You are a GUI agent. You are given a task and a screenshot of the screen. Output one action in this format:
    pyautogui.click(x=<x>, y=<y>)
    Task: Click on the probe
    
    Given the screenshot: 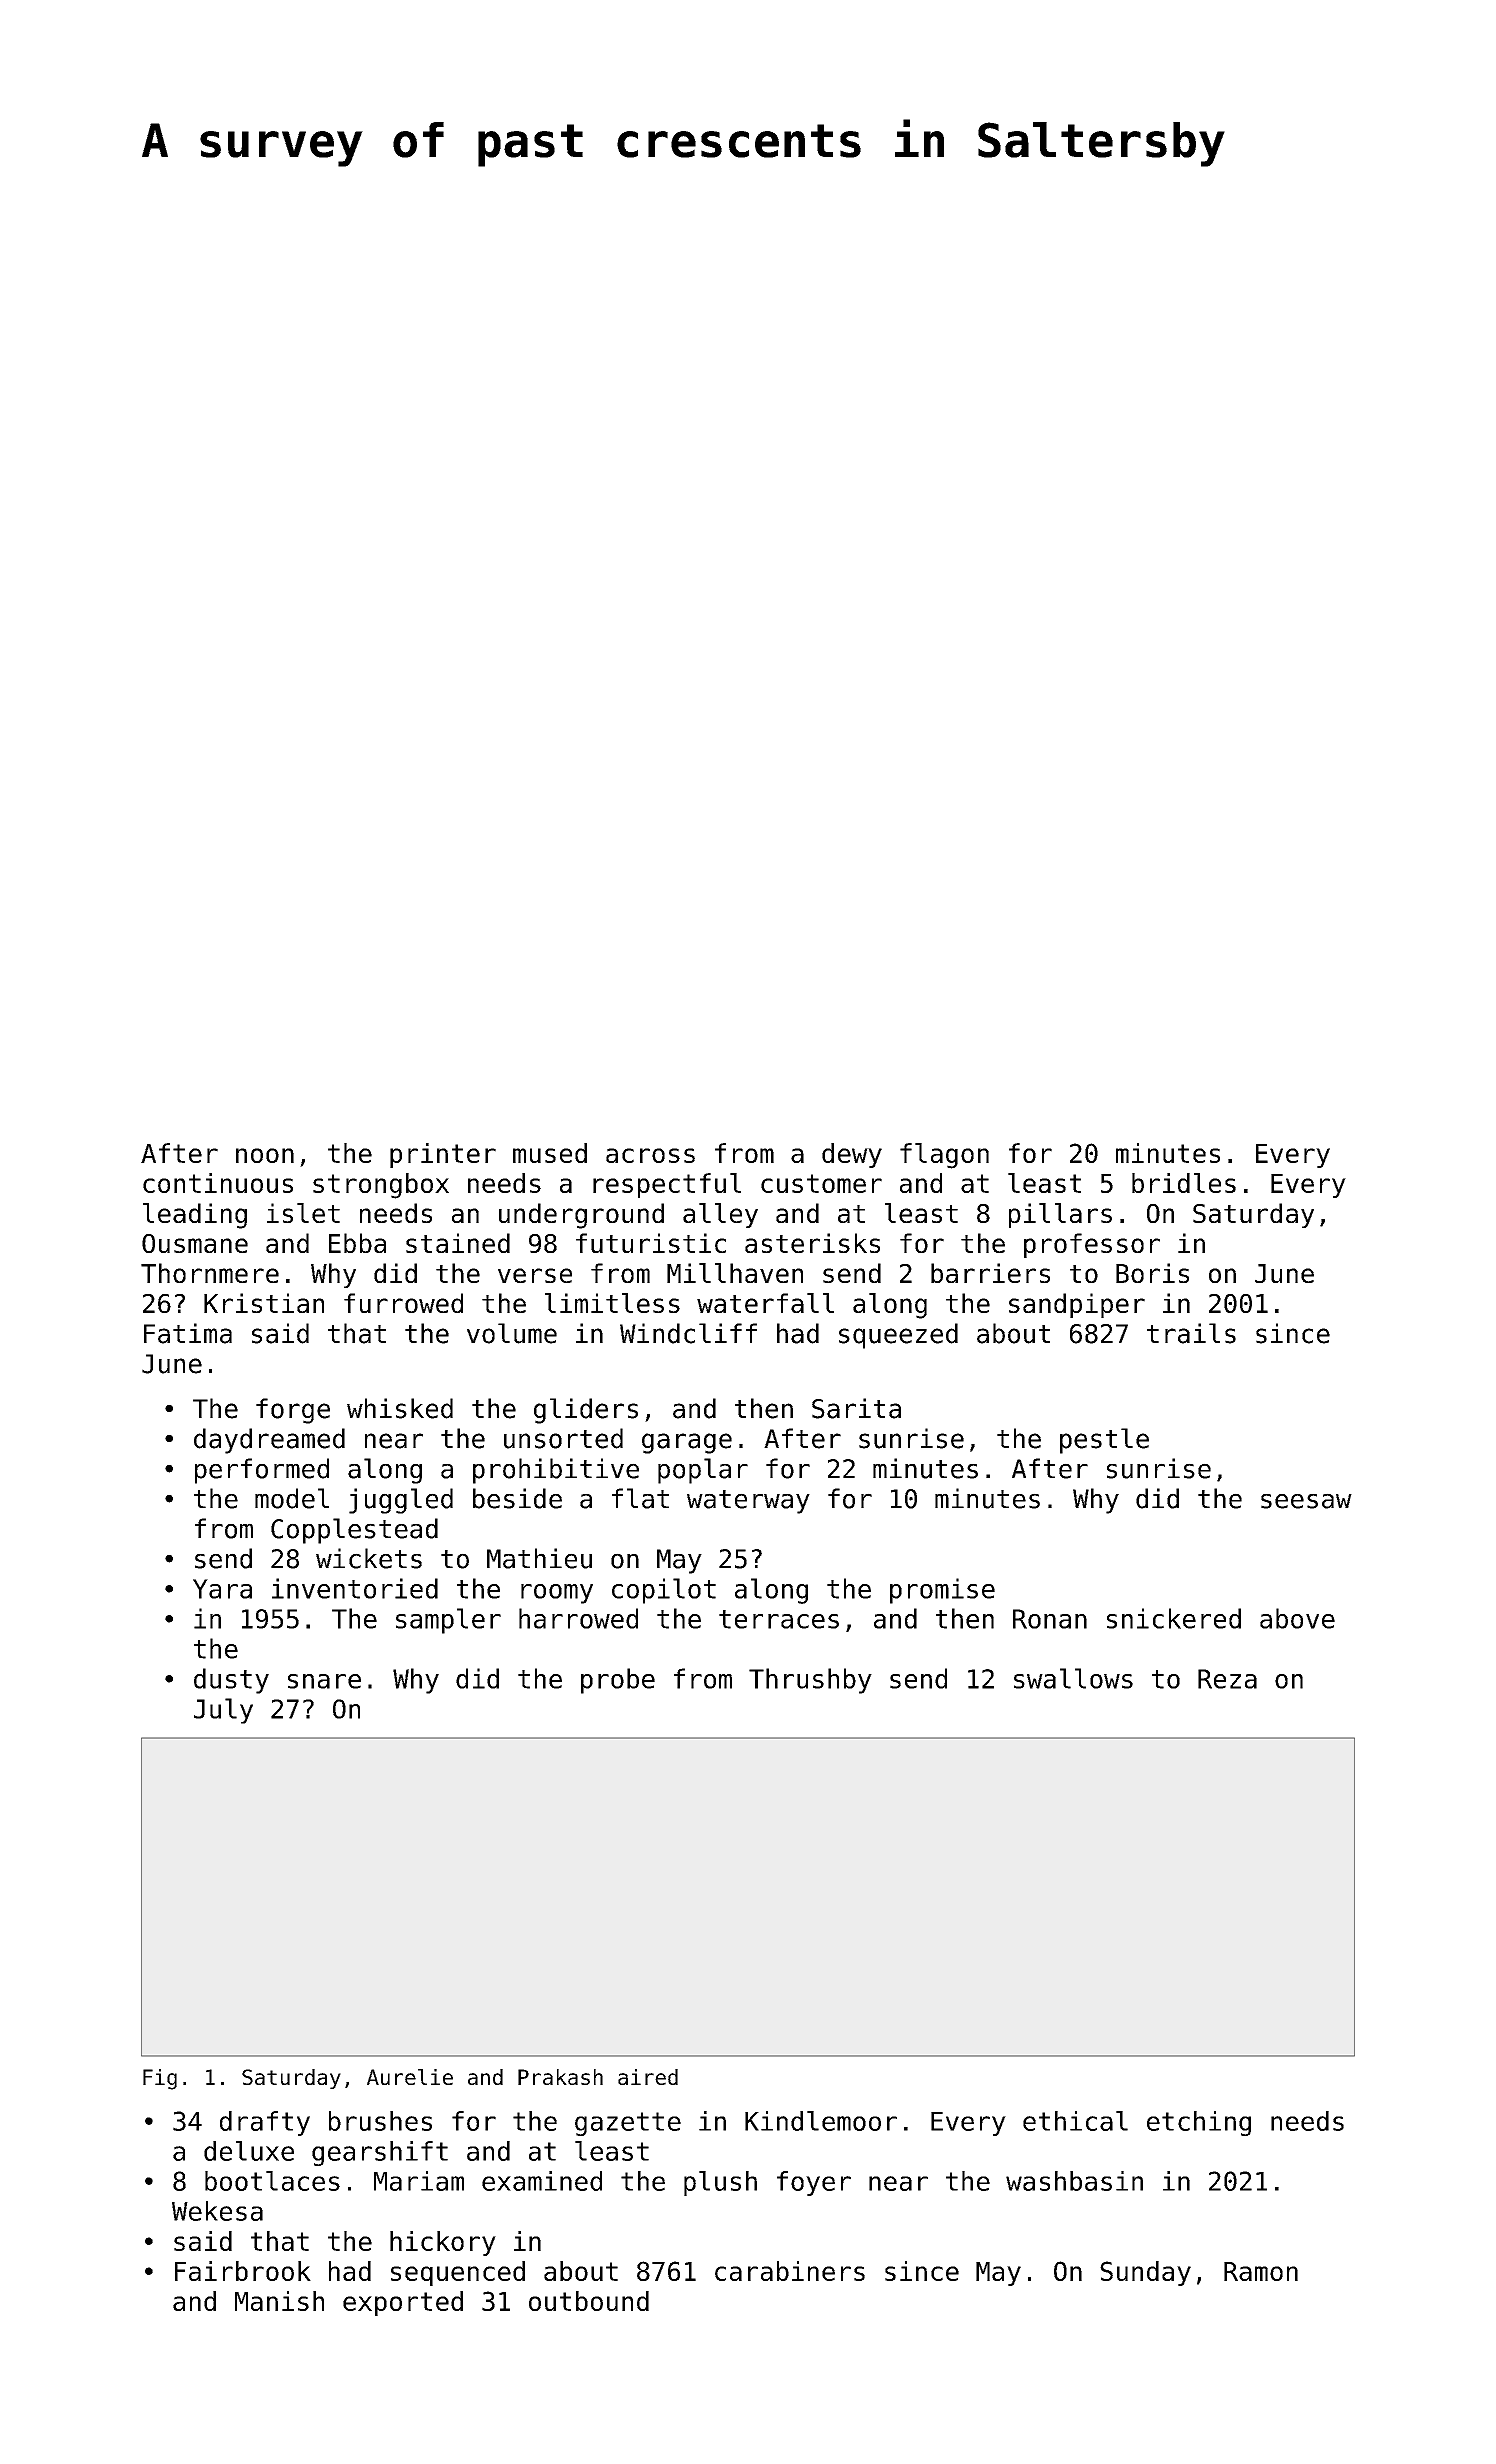 What is the action you would take?
    pyautogui.click(x=618, y=1681)
